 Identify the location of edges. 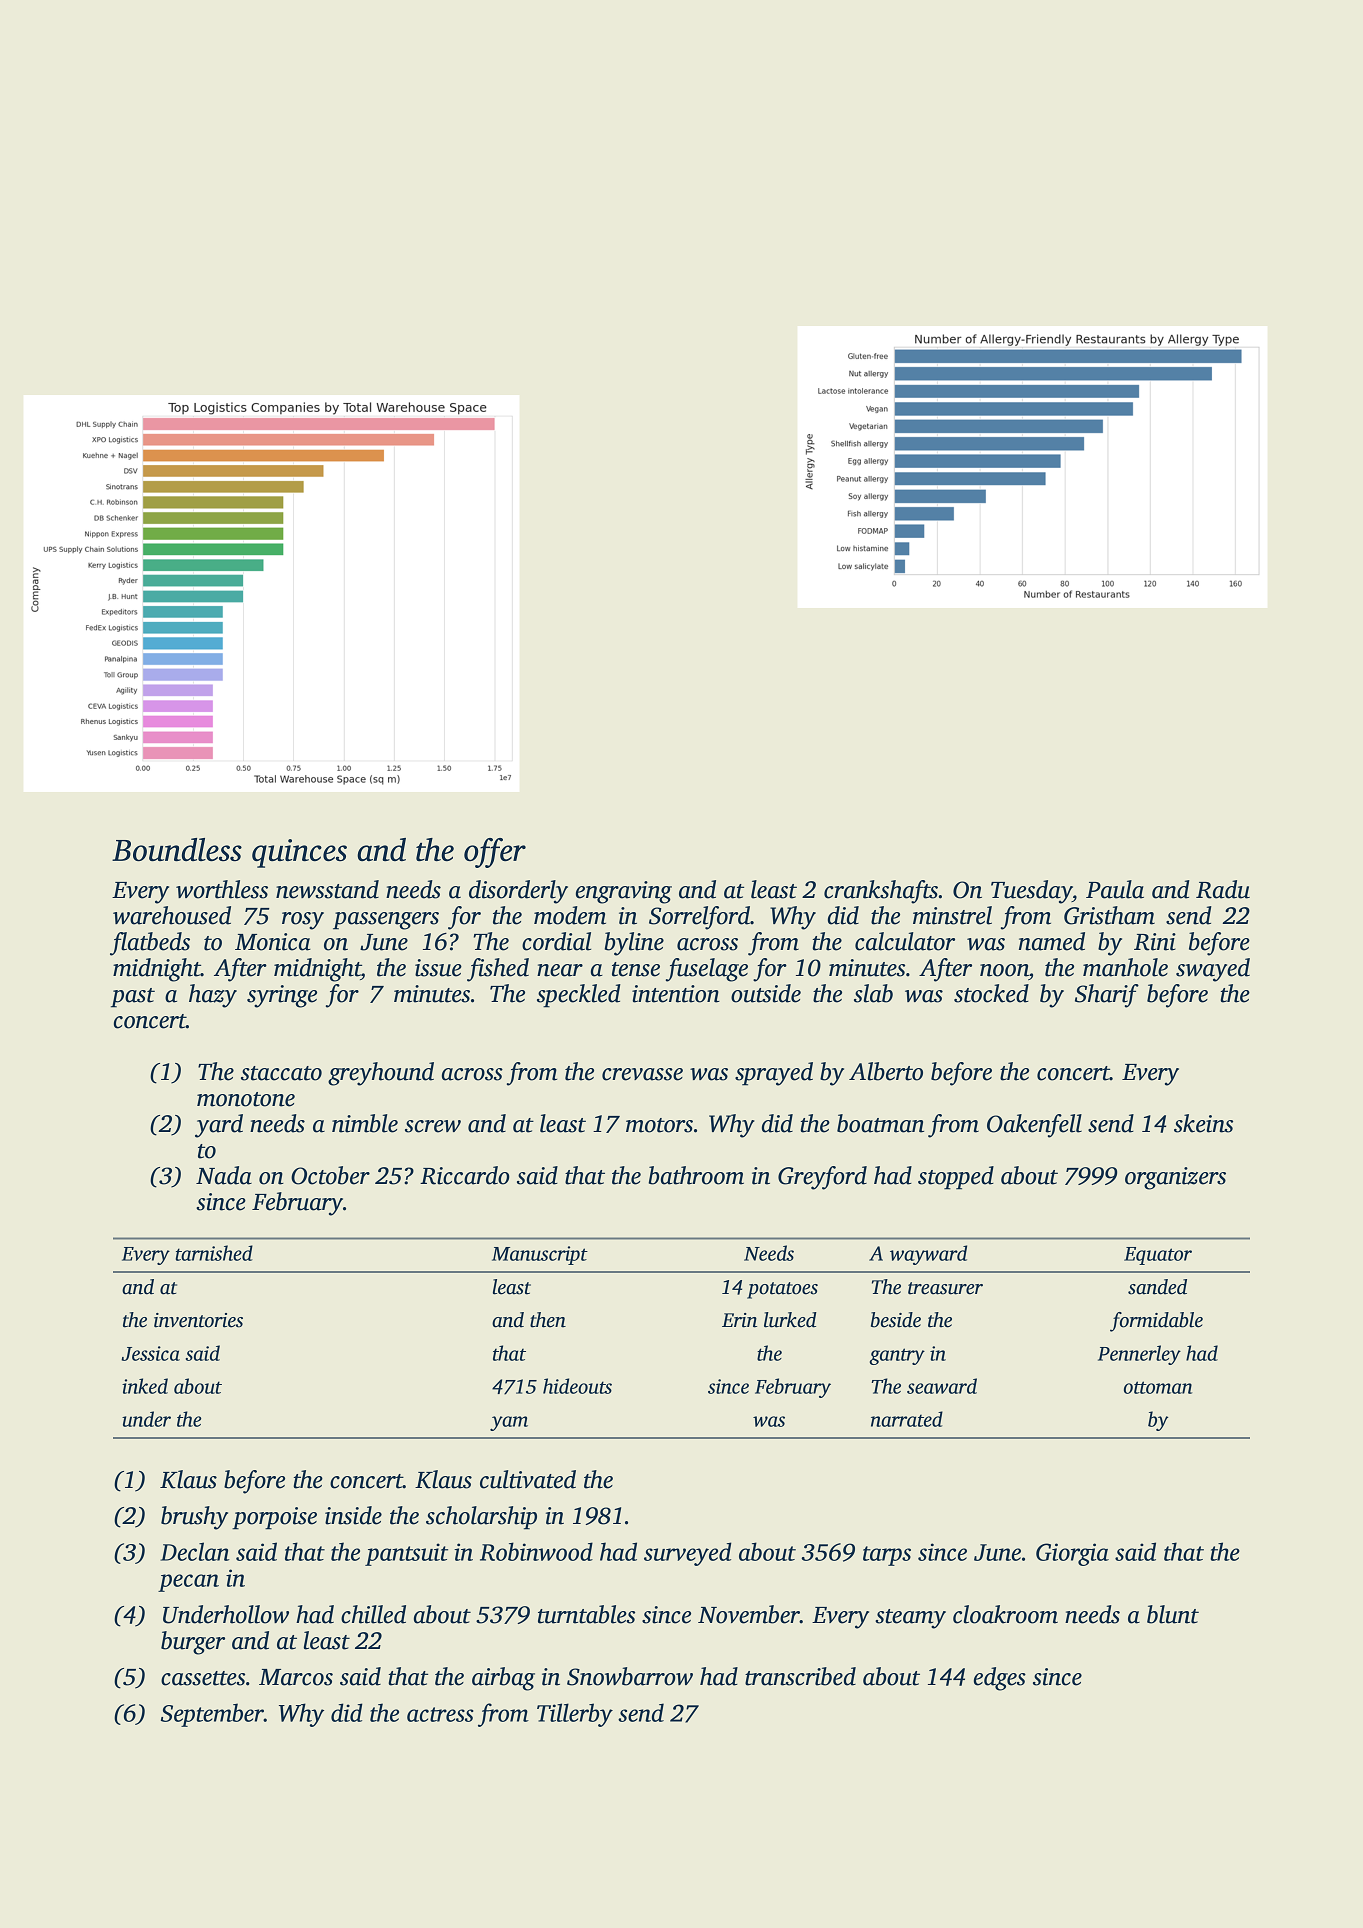
(1000, 1679).
